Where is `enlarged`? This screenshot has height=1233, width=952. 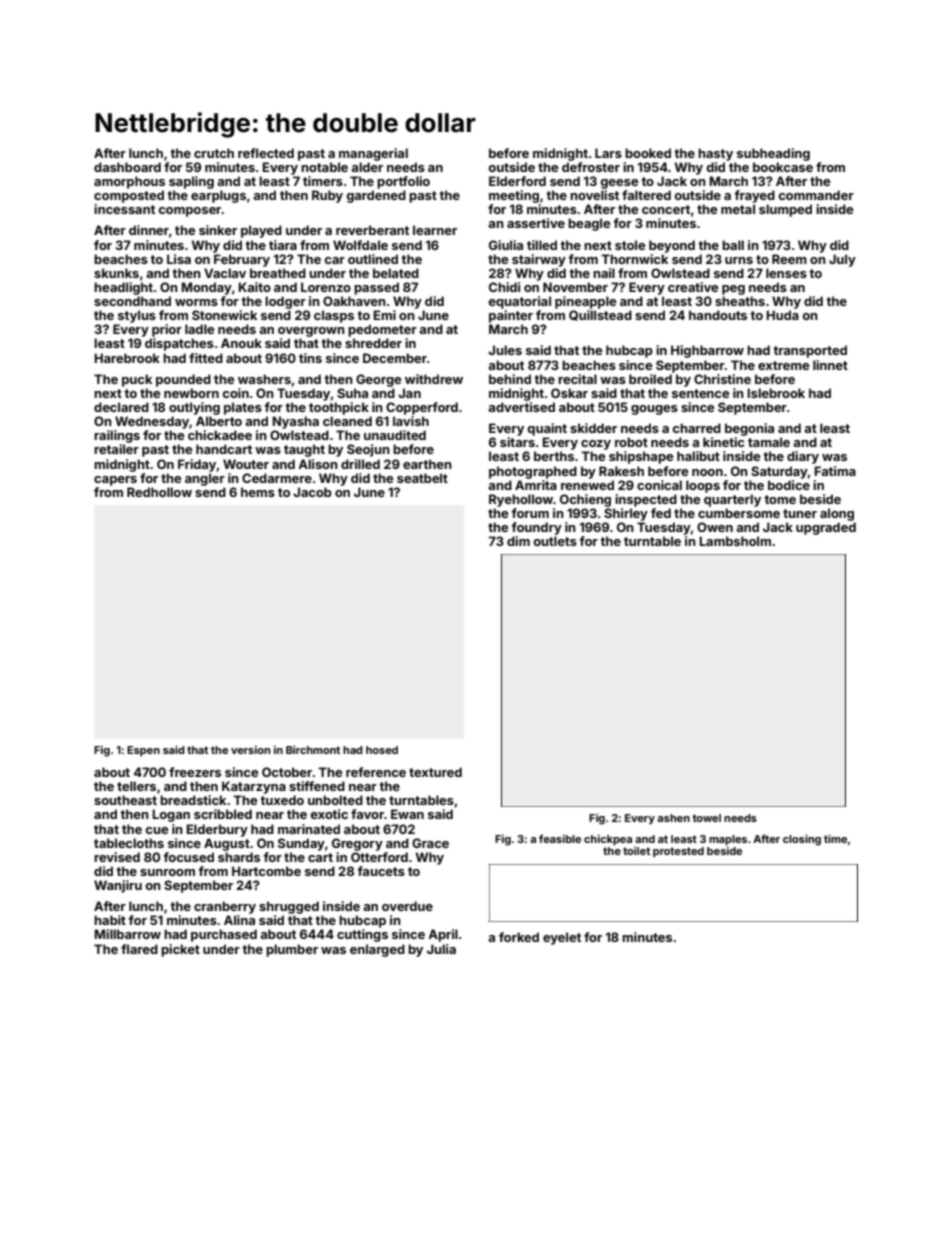
enlarged is located at coordinates (377, 950).
